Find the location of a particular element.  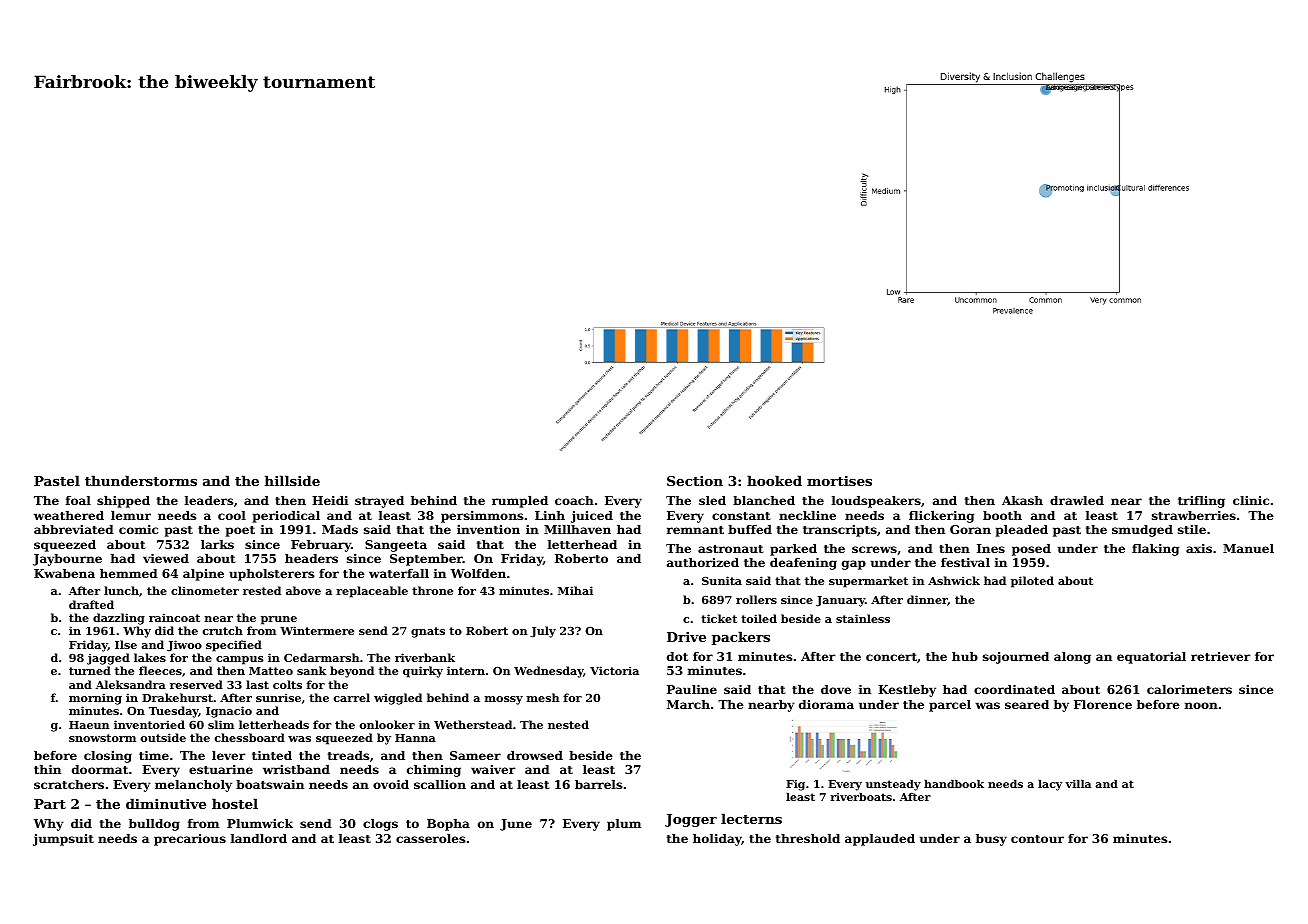

drawled is located at coordinates (1077, 500).
